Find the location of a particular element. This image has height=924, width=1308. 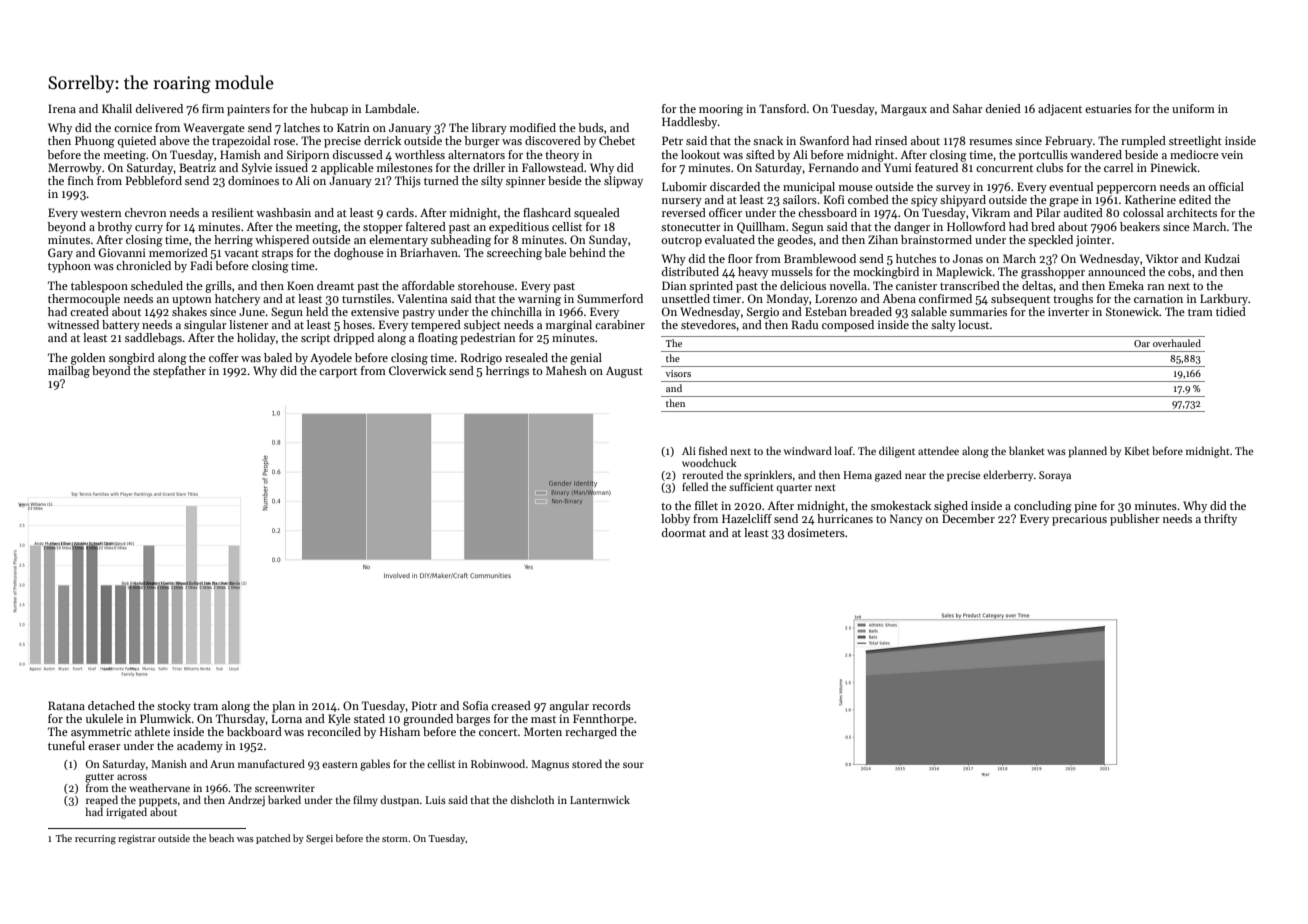

Ratana is located at coordinates (66, 705).
